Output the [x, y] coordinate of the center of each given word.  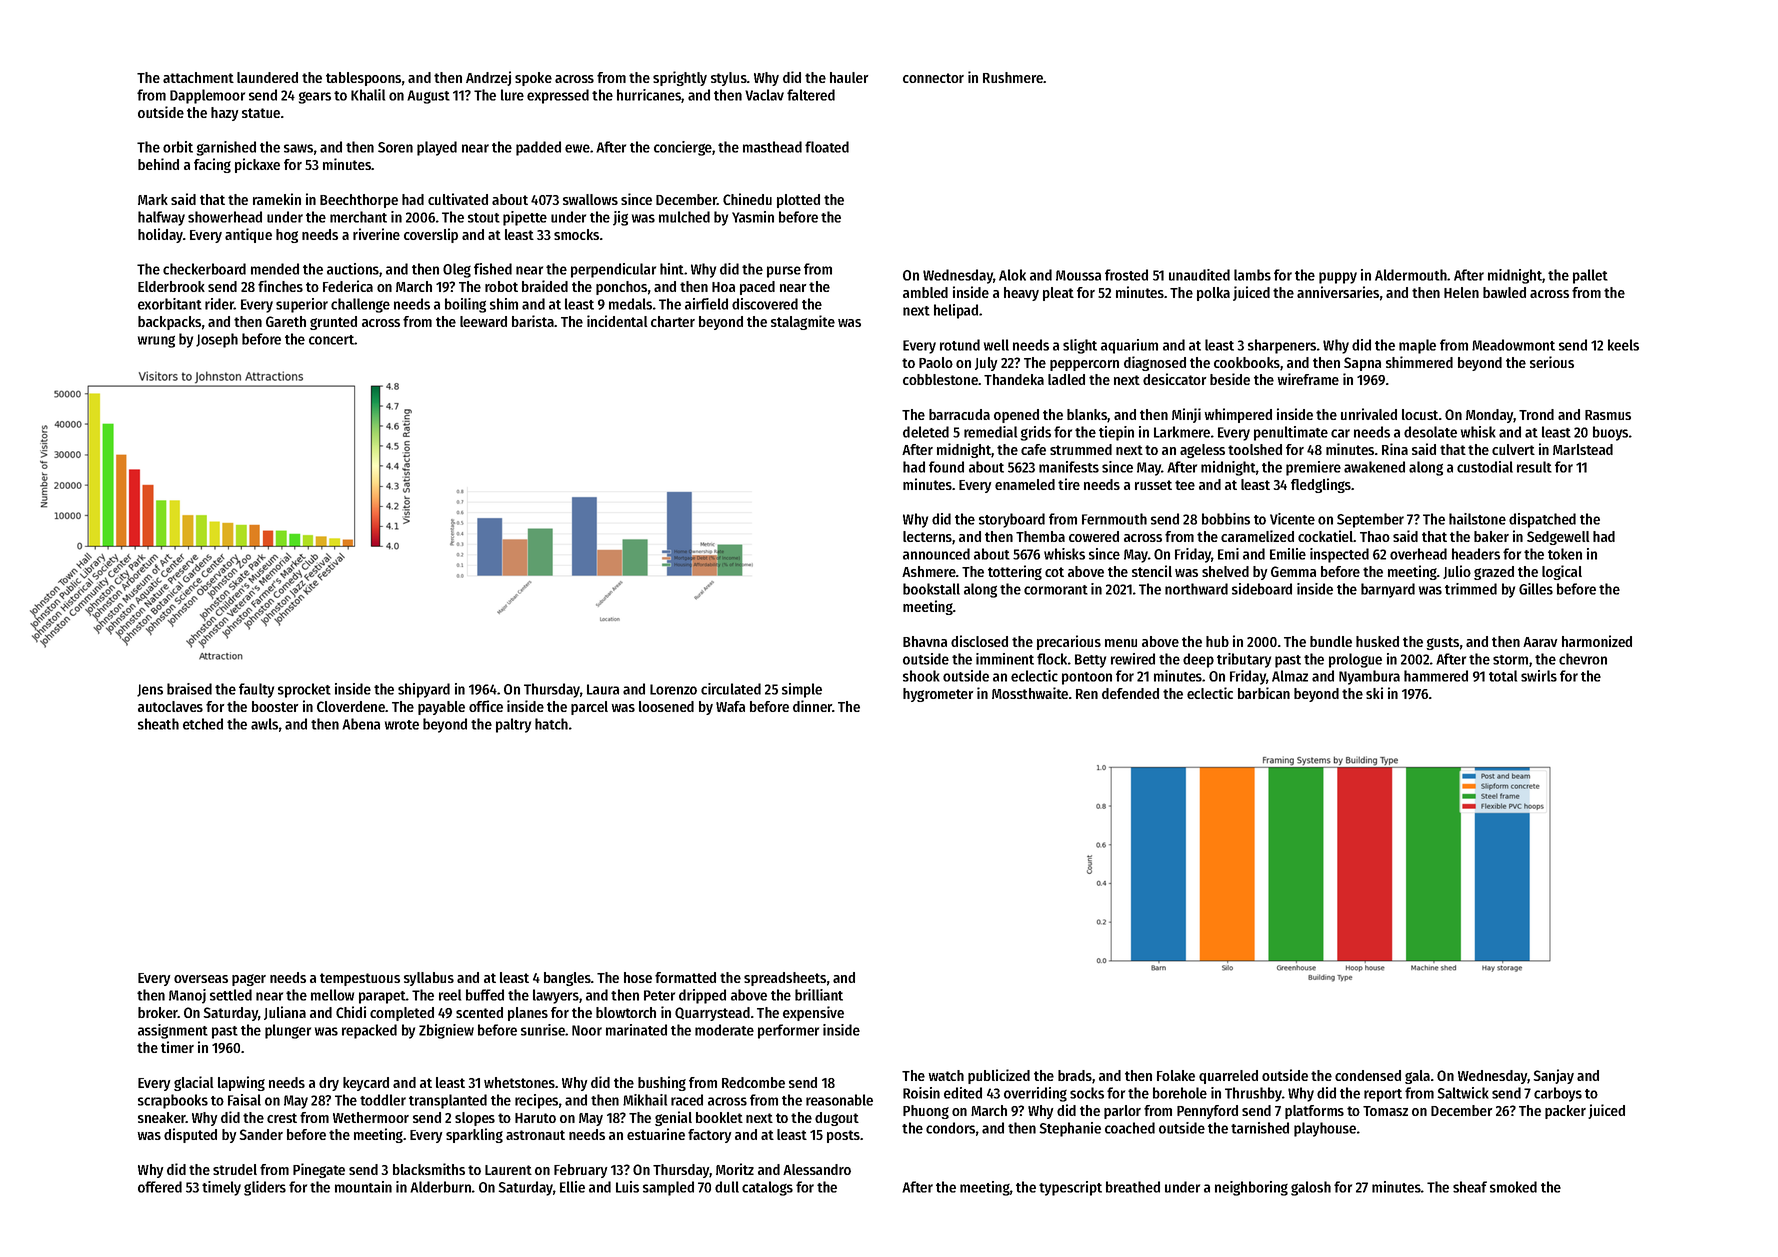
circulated [731, 689]
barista [533, 321]
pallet [1590, 276]
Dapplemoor [207, 96]
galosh [1311, 1188]
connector [933, 78]
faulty [256, 690]
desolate [1430, 432]
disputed [190, 1135]
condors [950, 1128]
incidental [617, 321]
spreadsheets [785, 979]
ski [1374, 693]
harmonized [1597, 641]
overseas [201, 979]
